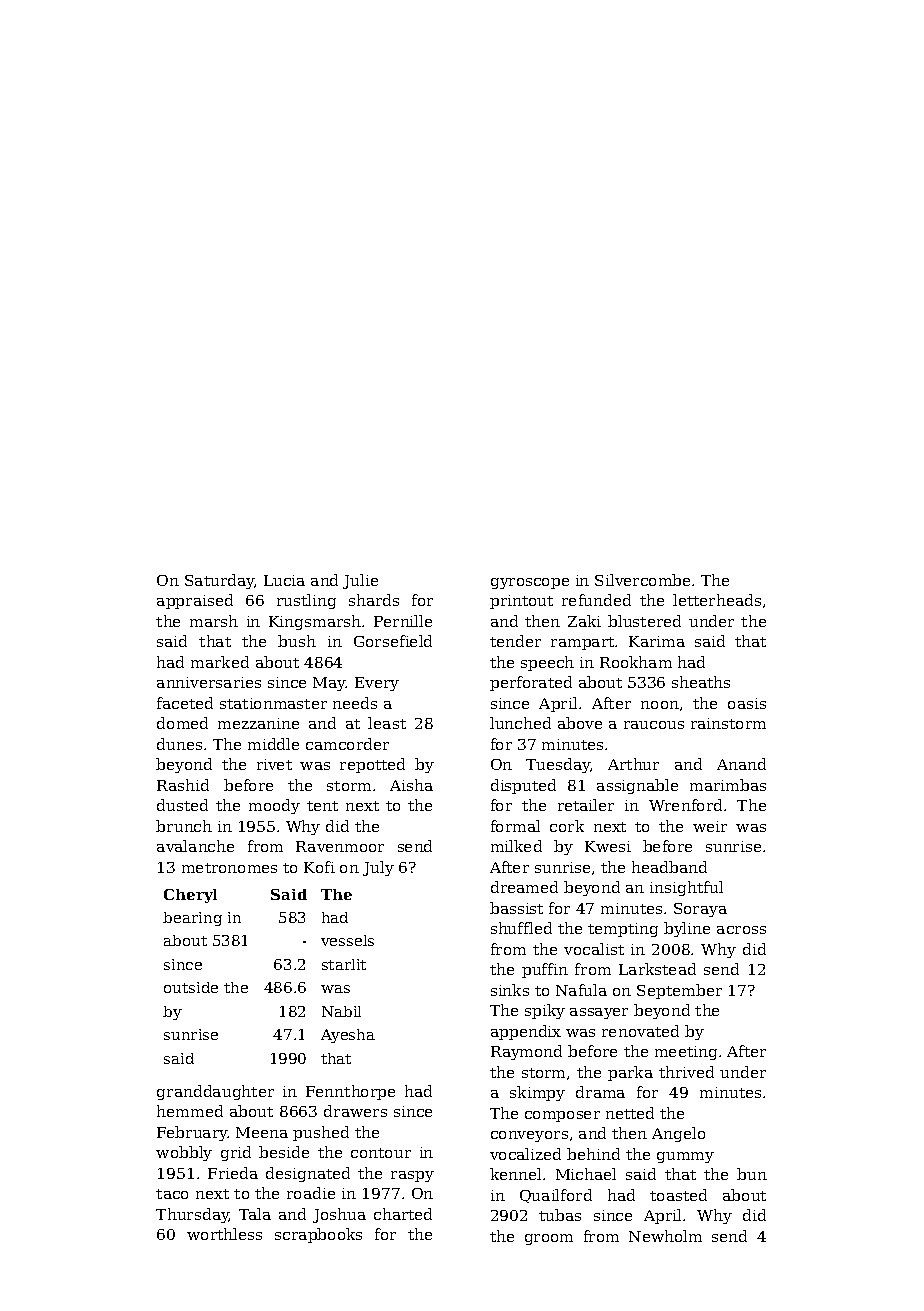  Describe the element at coordinates (236, 1153) in the page. I see `grid` at that location.
